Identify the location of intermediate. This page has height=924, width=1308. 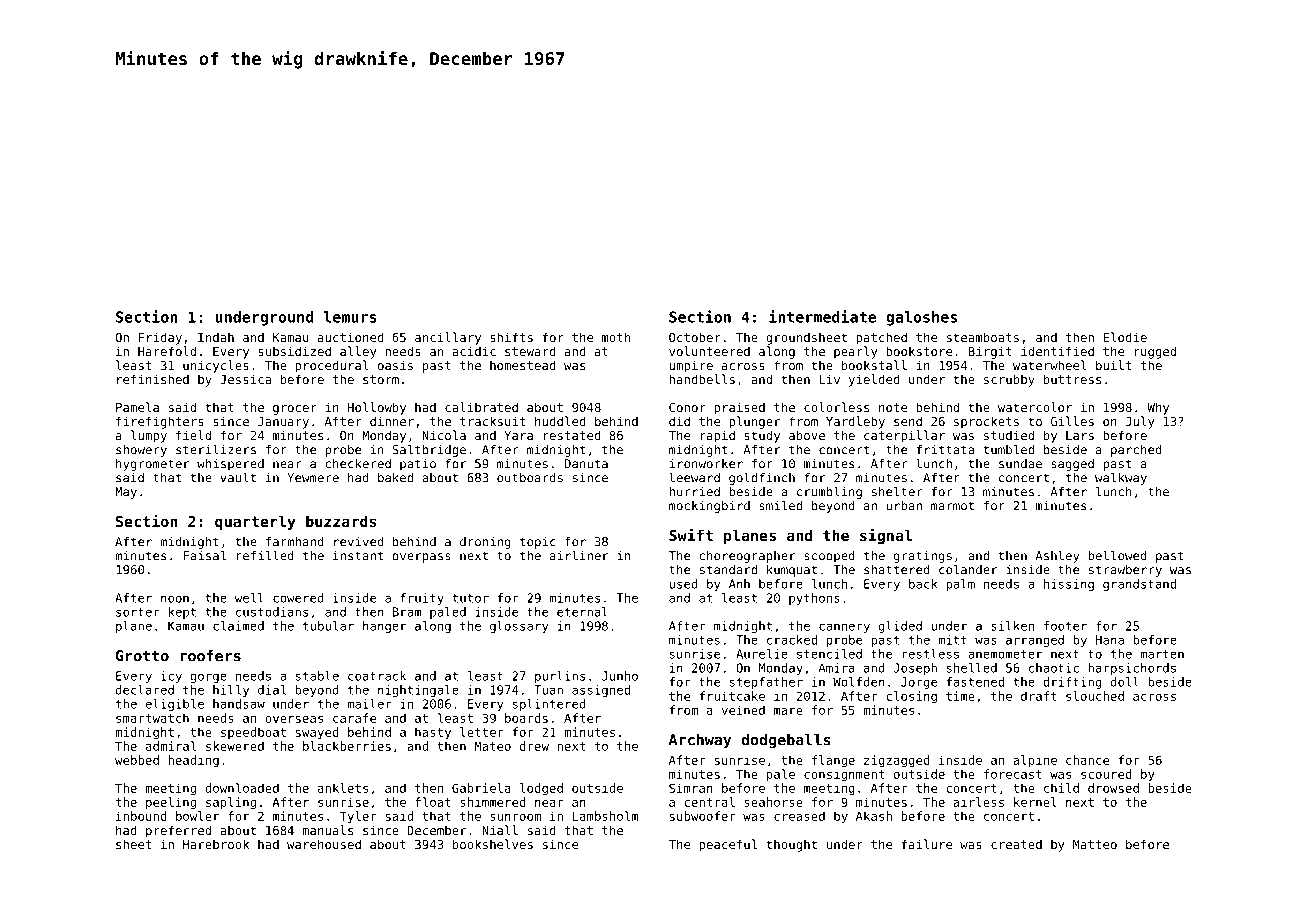
(822, 316).
